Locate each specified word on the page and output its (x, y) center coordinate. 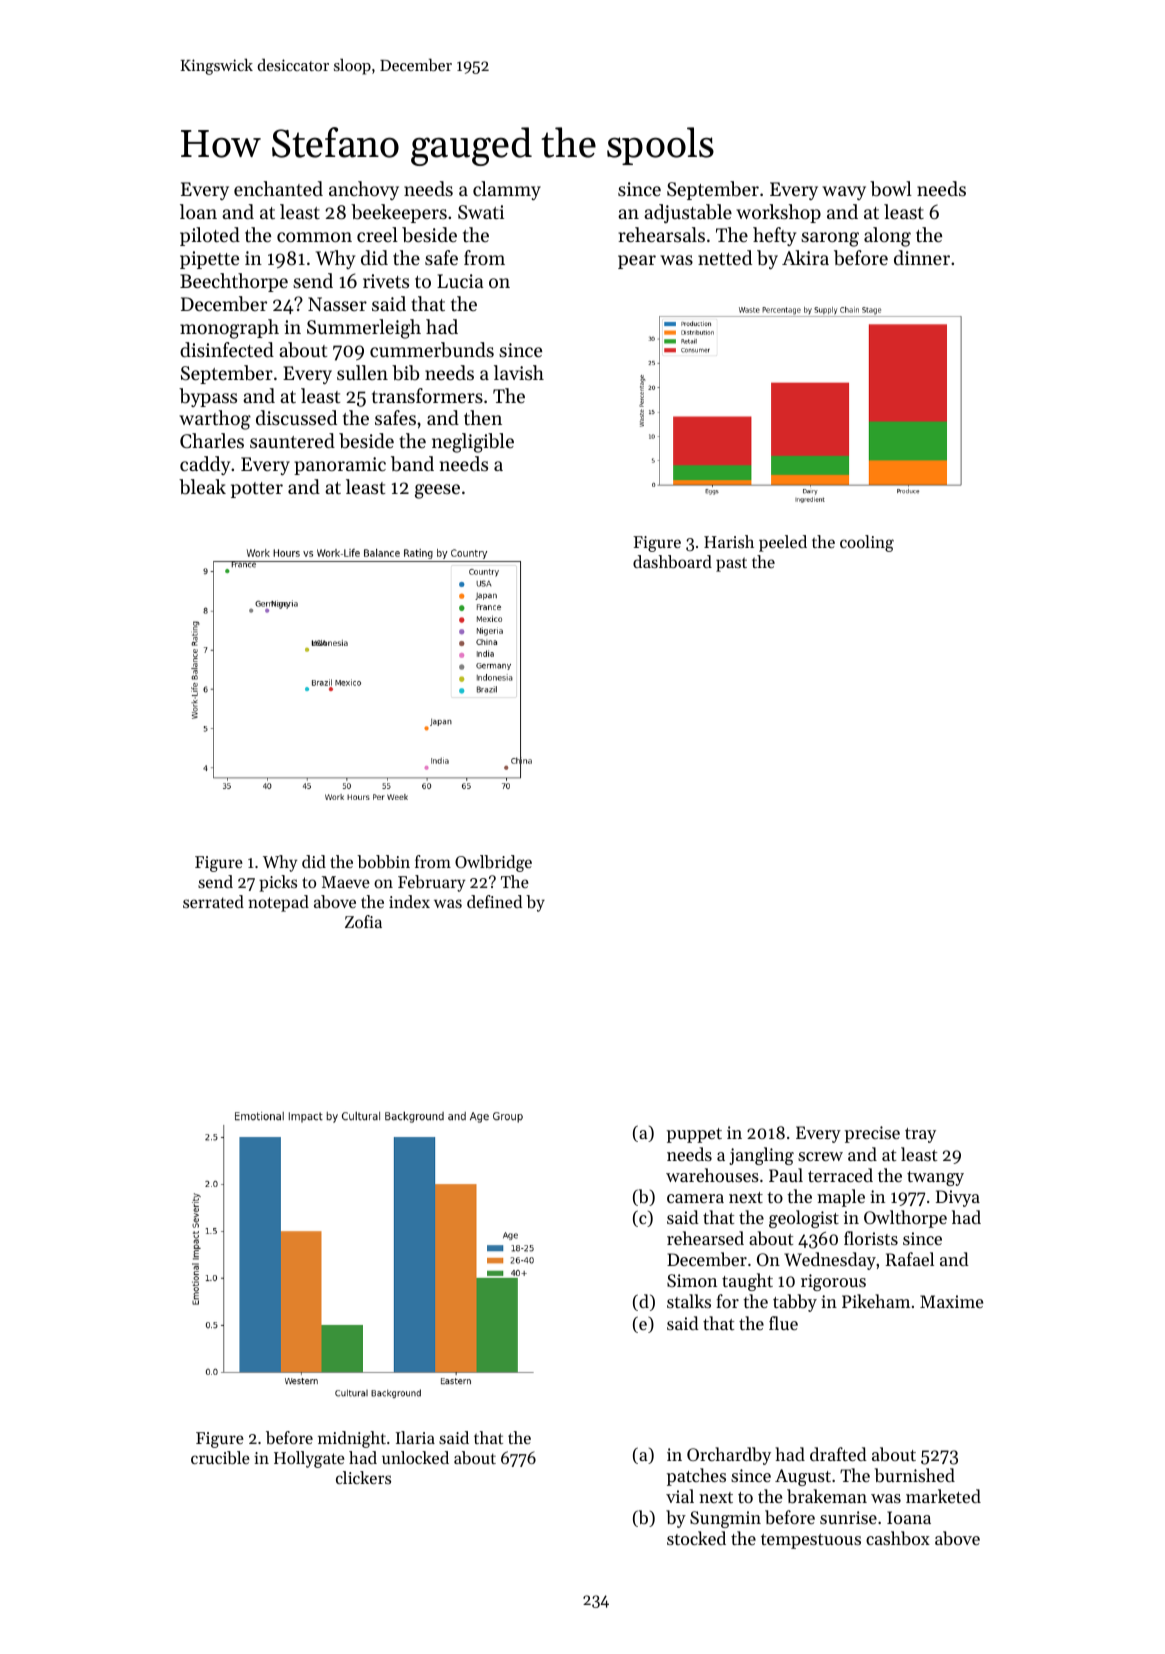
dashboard (672, 561)
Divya (958, 1198)
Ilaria (415, 1437)
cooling (867, 543)
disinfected (227, 349)
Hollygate (309, 1459)
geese (437, 491)
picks (278, 883)
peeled (783, 543)
